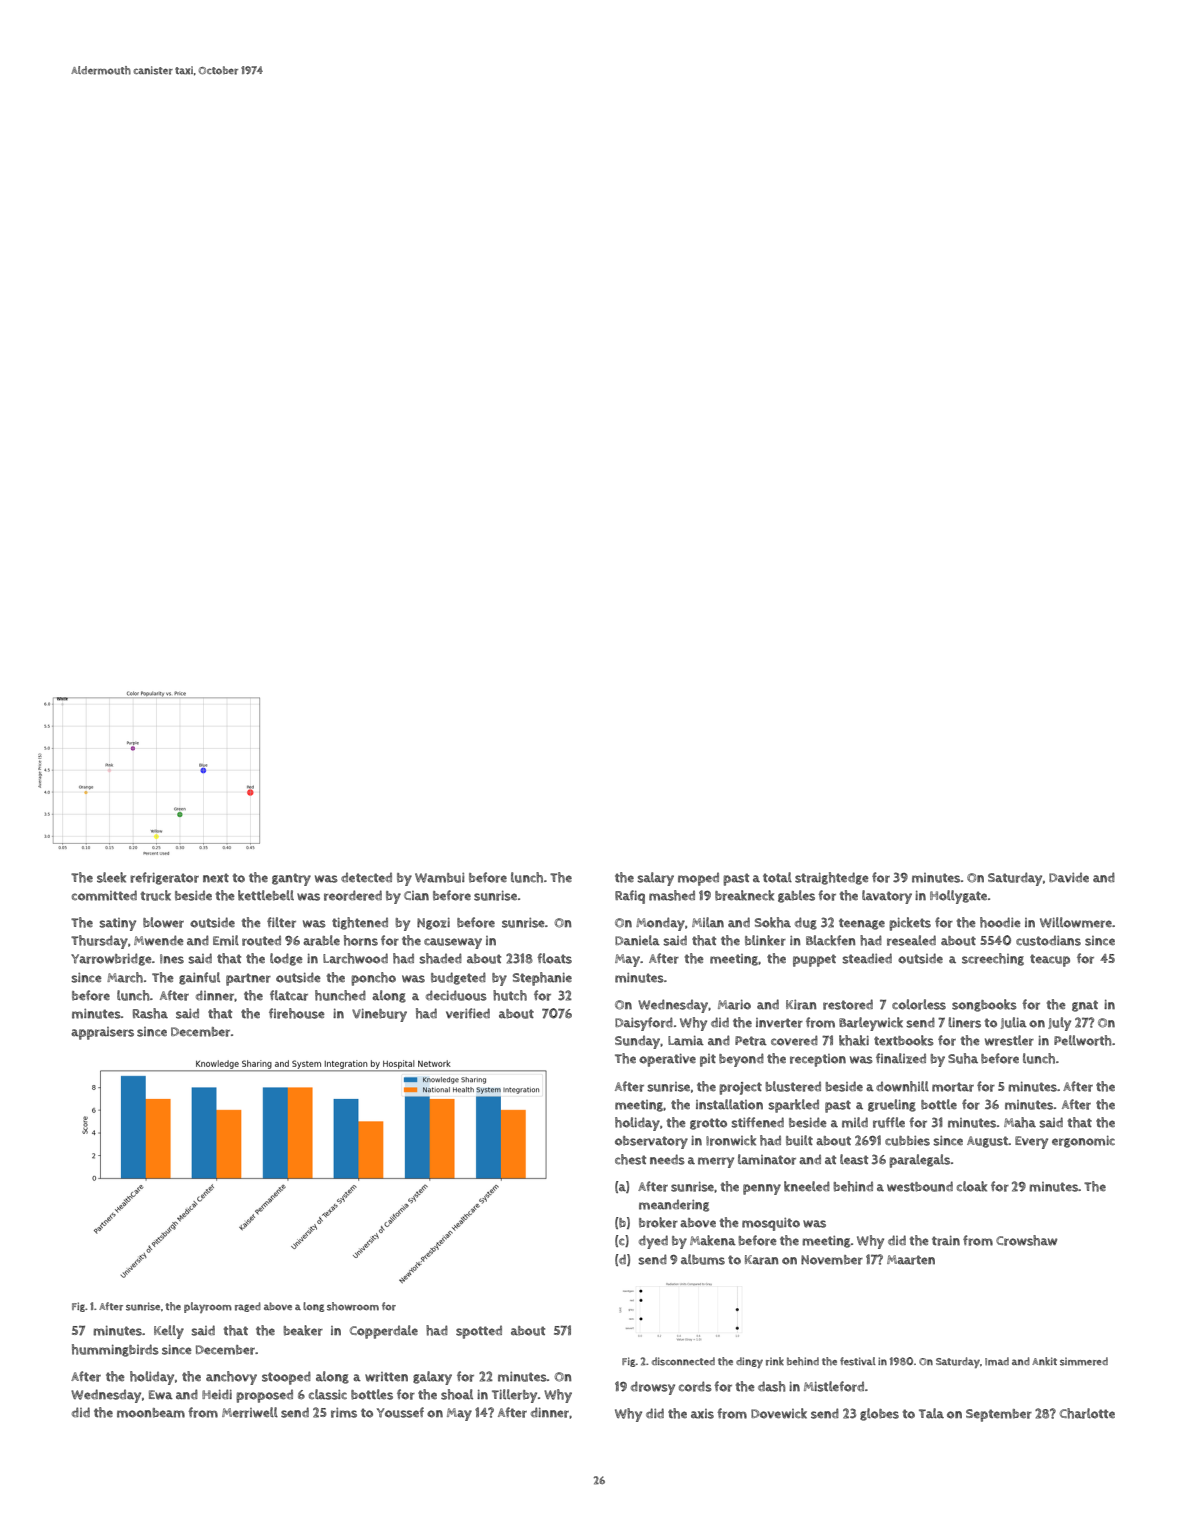 This image has height=1536, width=1187. Describe the element at coordinates (997, 1361) in the image. I see `Imad` at that location.
